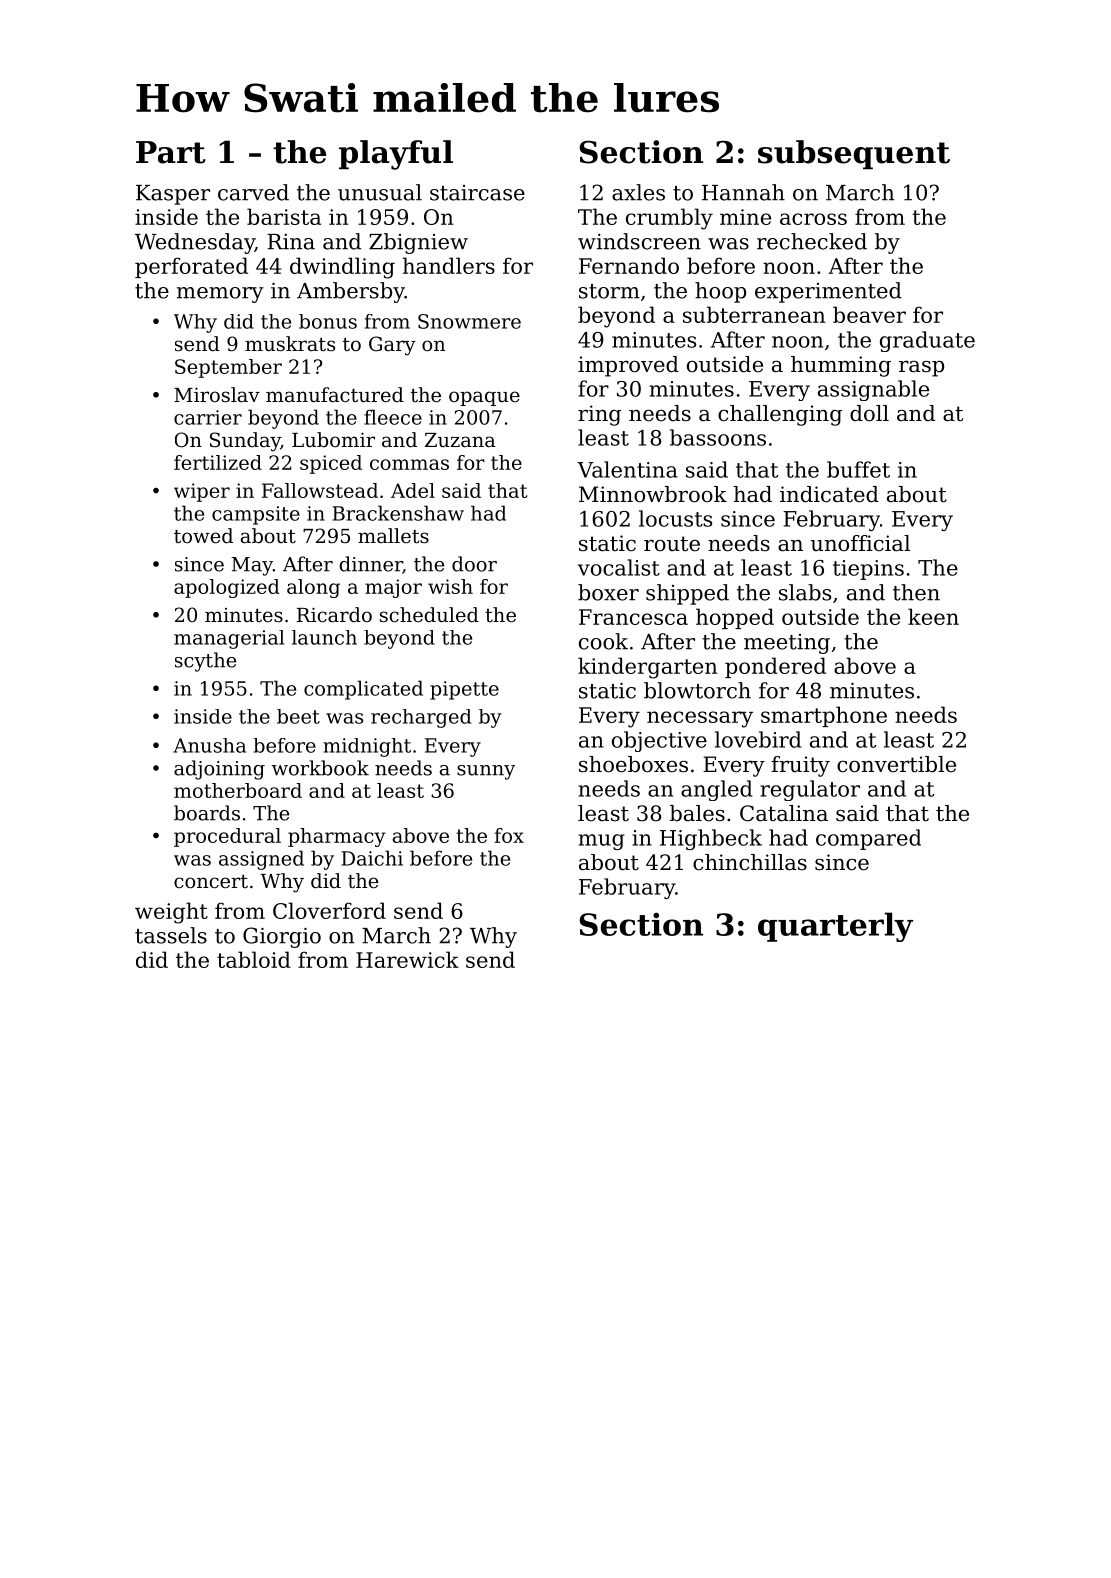 This screenshot has height=1578, width=1111. Describe the element at coordinates (829, 494) in the screenshot. I see `indicated` at that location.
